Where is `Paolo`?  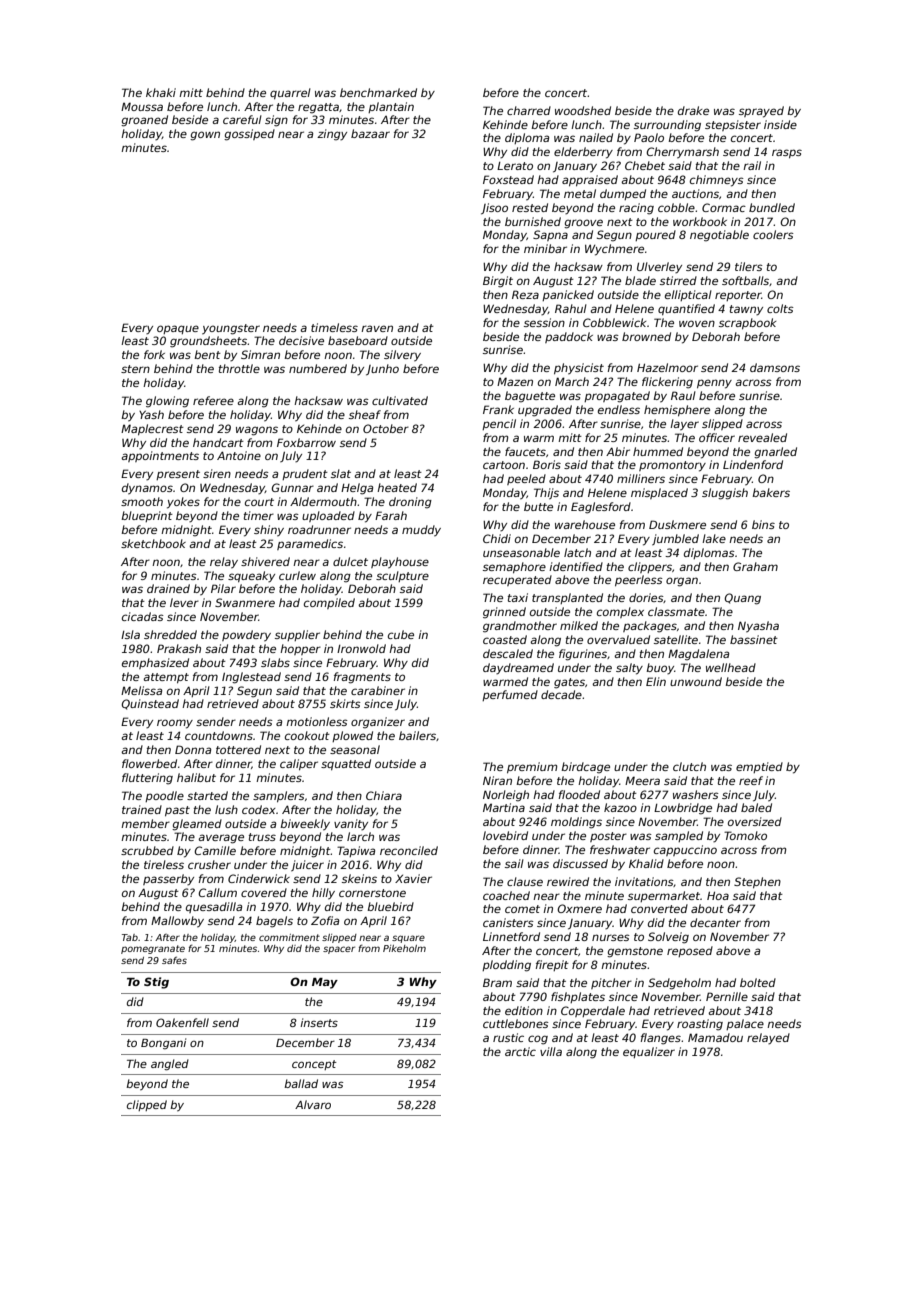 Paolo is located at coordinates (649, 137).
